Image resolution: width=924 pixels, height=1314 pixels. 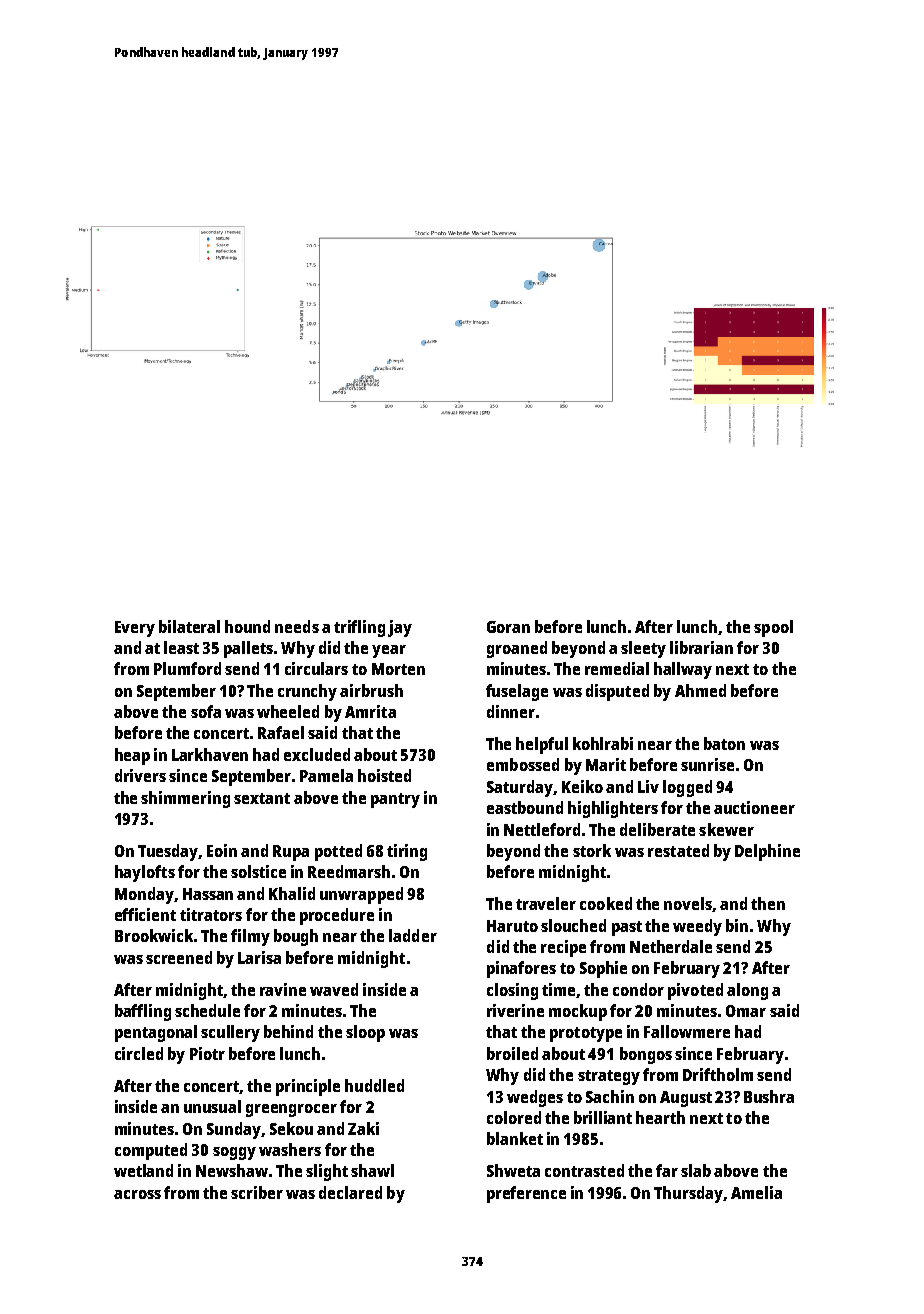 I want to click on Larkhaven, so click(x=210, y=754).
